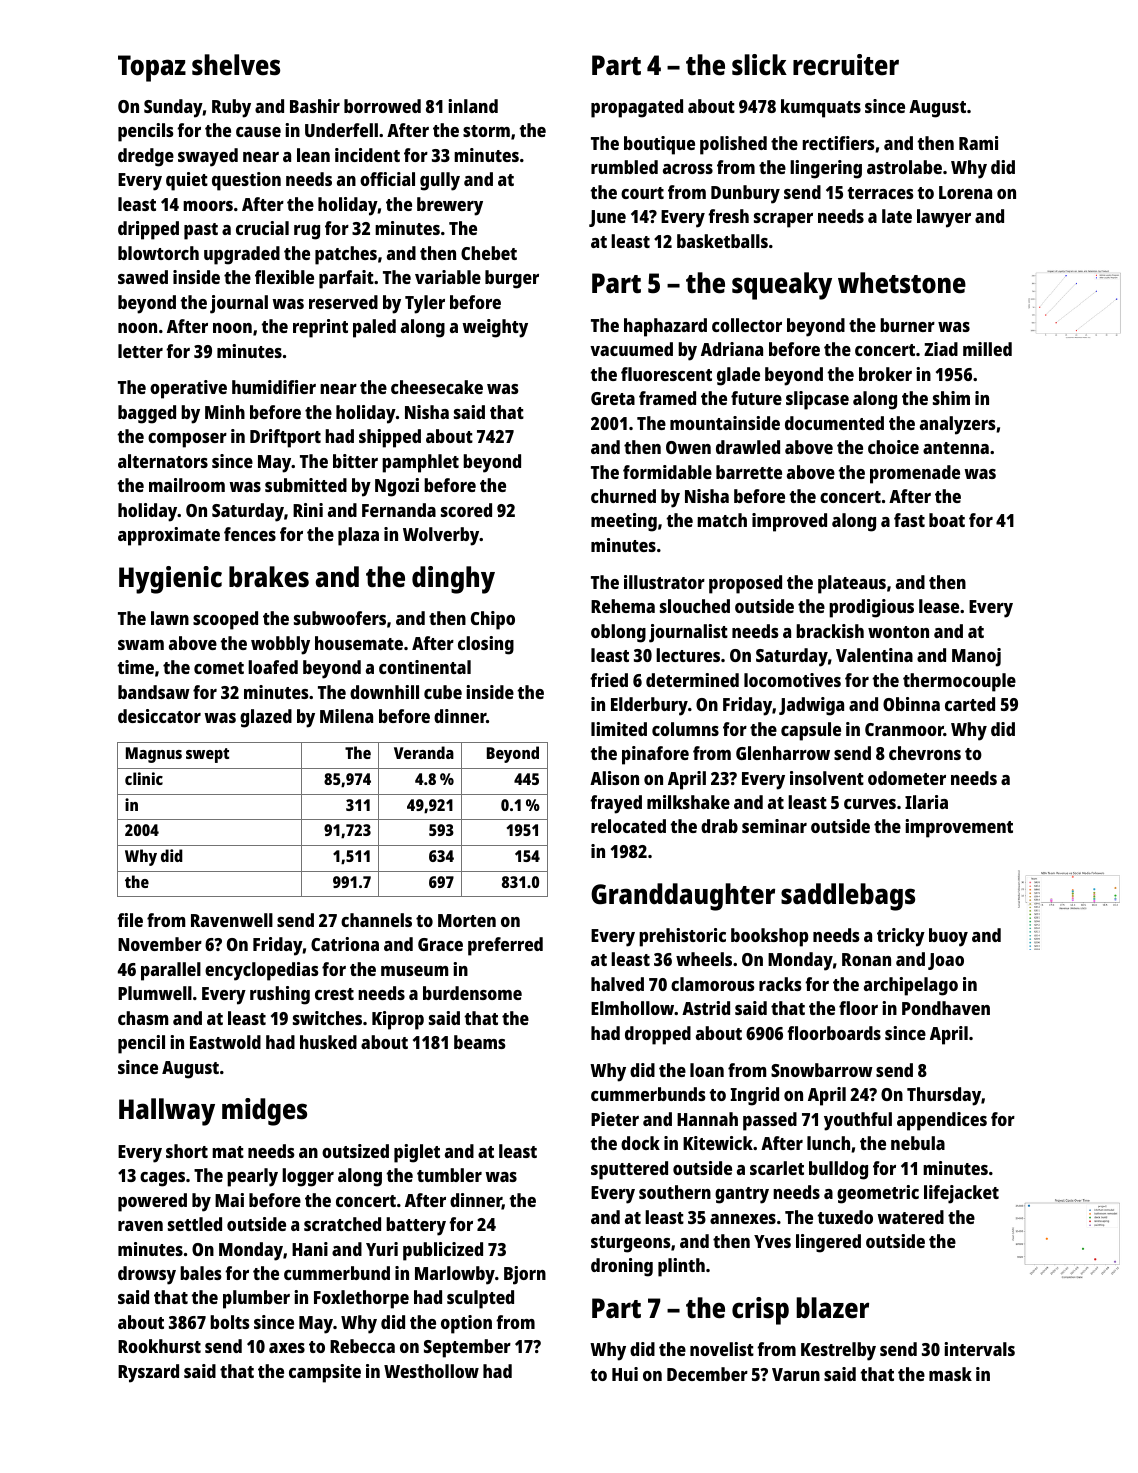  I want to click on channels, so click(376, 920).
